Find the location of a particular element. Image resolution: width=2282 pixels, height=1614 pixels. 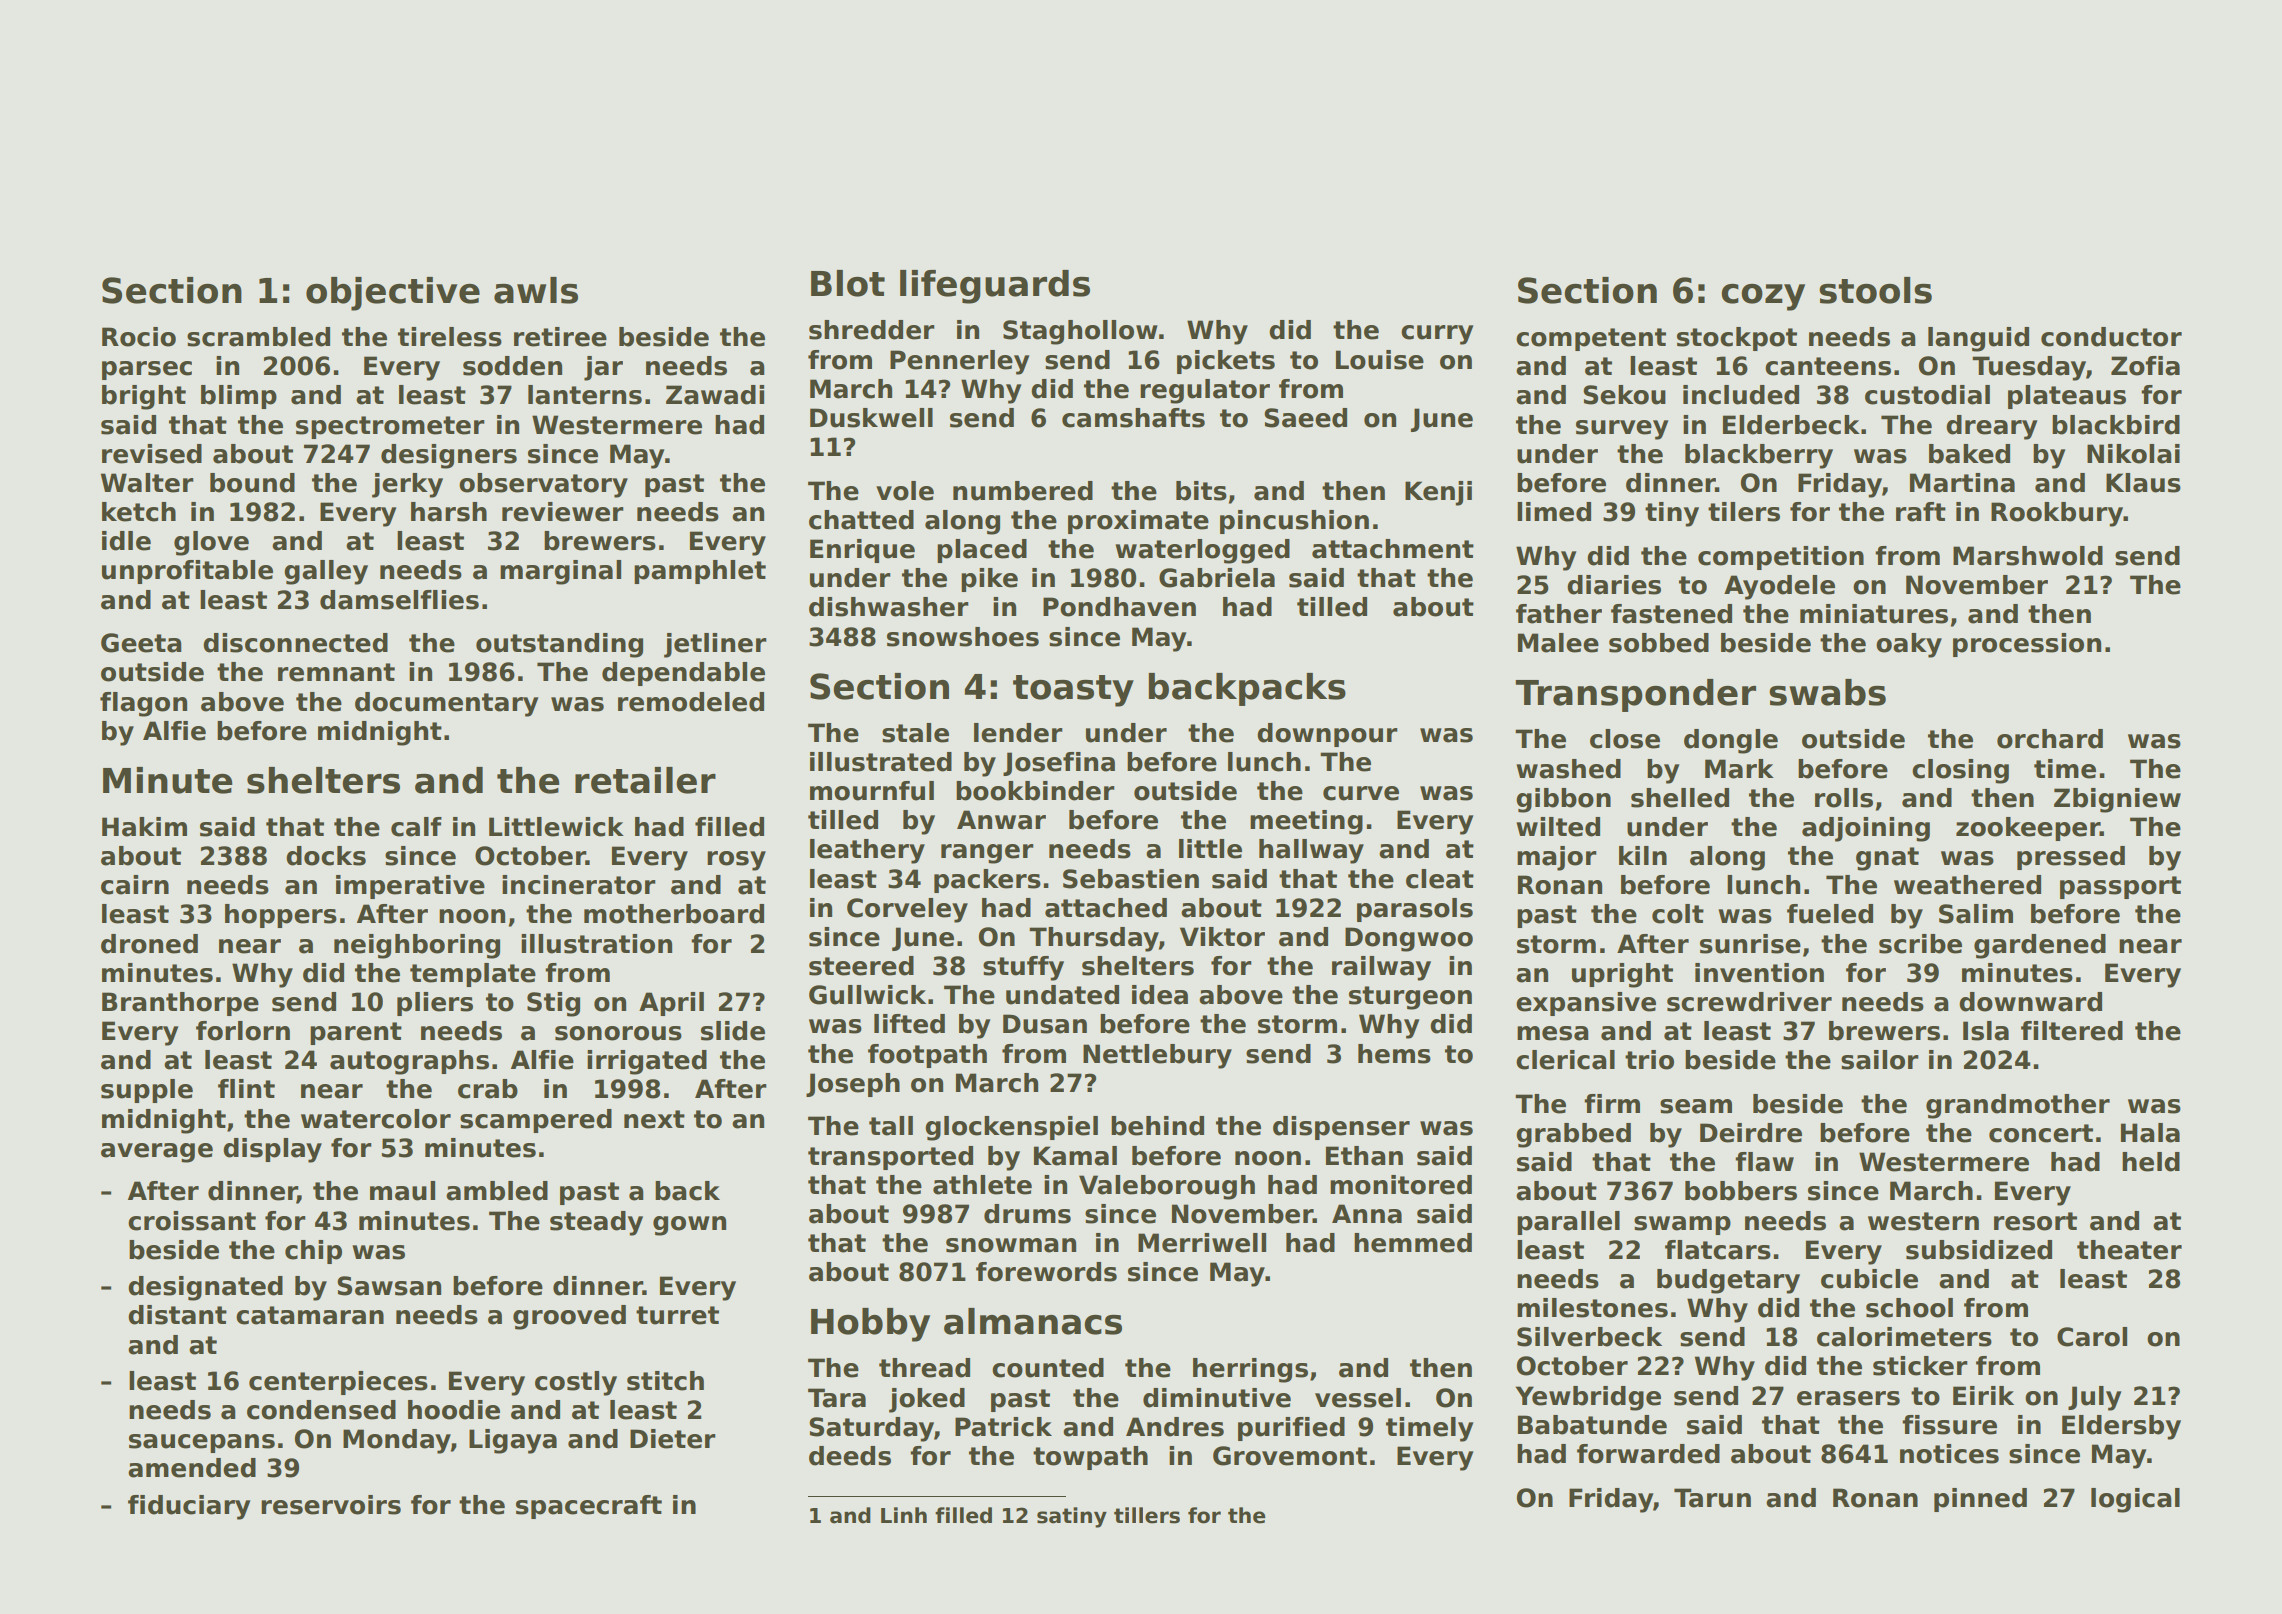

meeting is located at coordinates (1306, 822).
